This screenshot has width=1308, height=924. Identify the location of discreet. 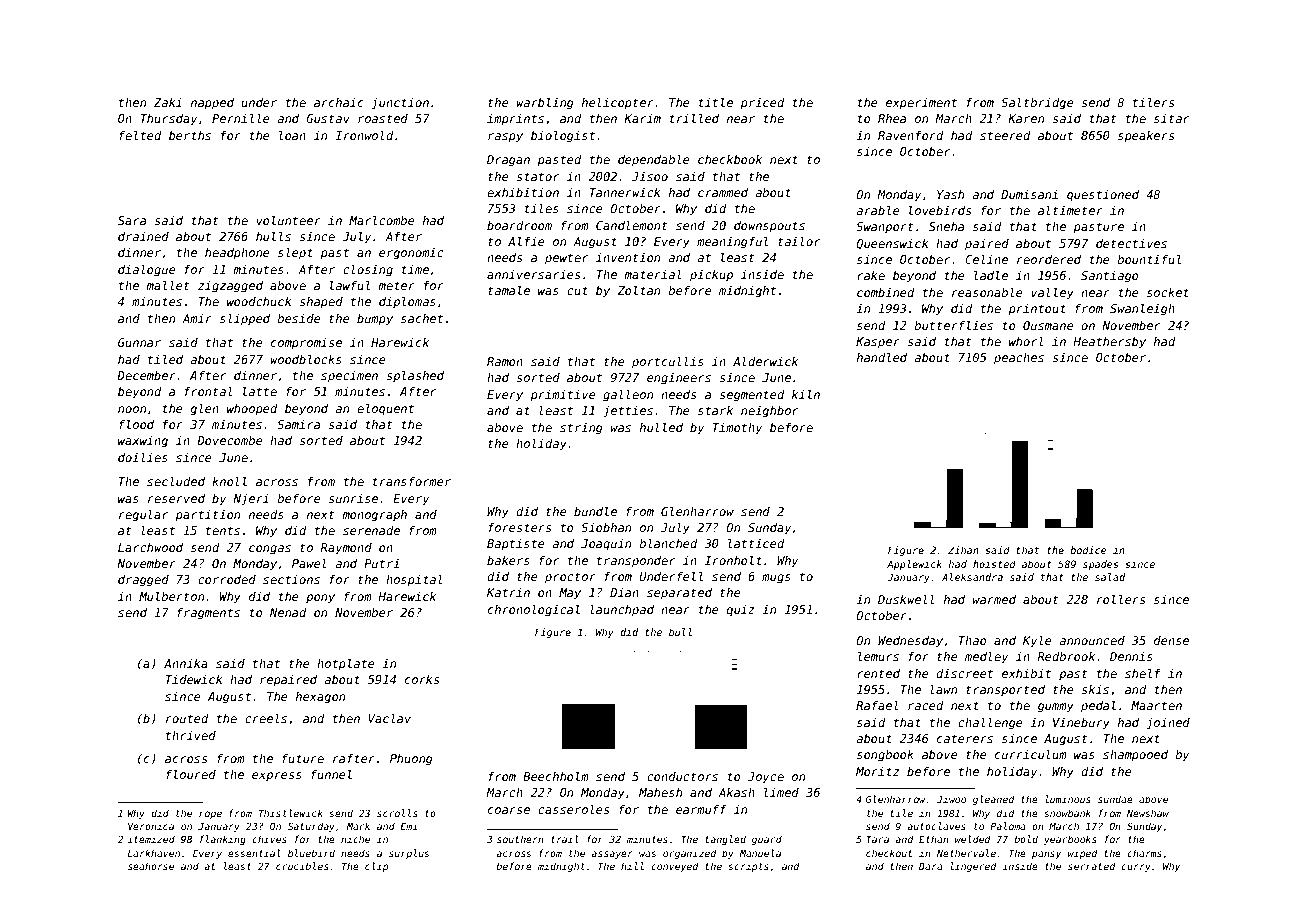
(964, 673).
